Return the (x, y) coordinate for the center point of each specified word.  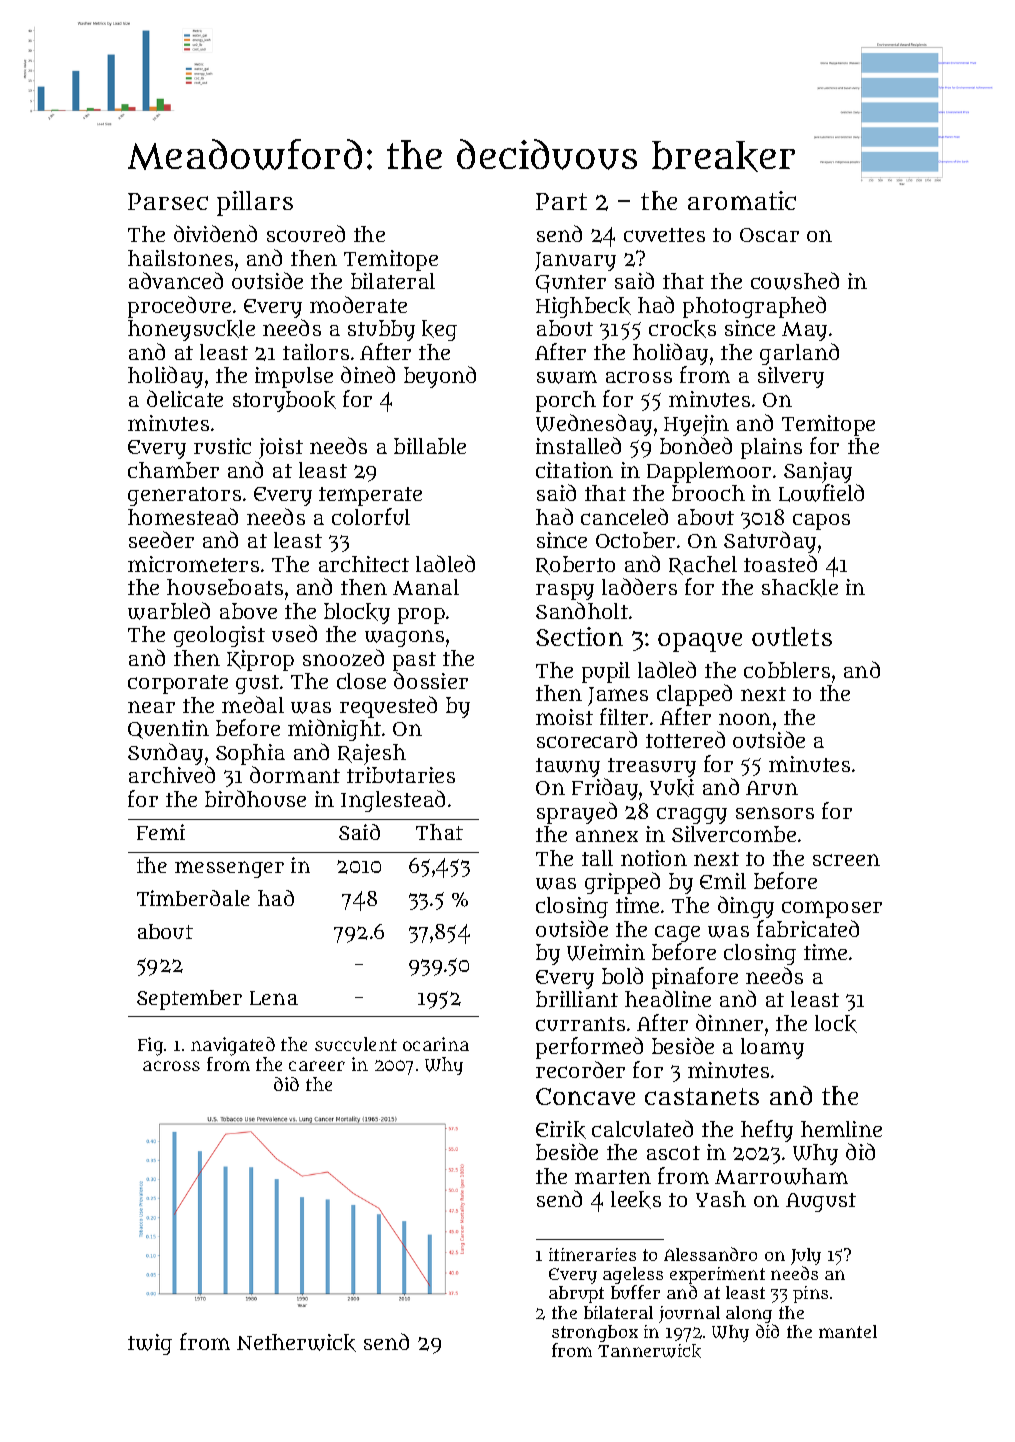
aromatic (742, 200)
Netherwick (296, 1343)
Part (561, 201)
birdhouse (255, 798)
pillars (255, 203)
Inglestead (393, 801)
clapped (694, 695)
